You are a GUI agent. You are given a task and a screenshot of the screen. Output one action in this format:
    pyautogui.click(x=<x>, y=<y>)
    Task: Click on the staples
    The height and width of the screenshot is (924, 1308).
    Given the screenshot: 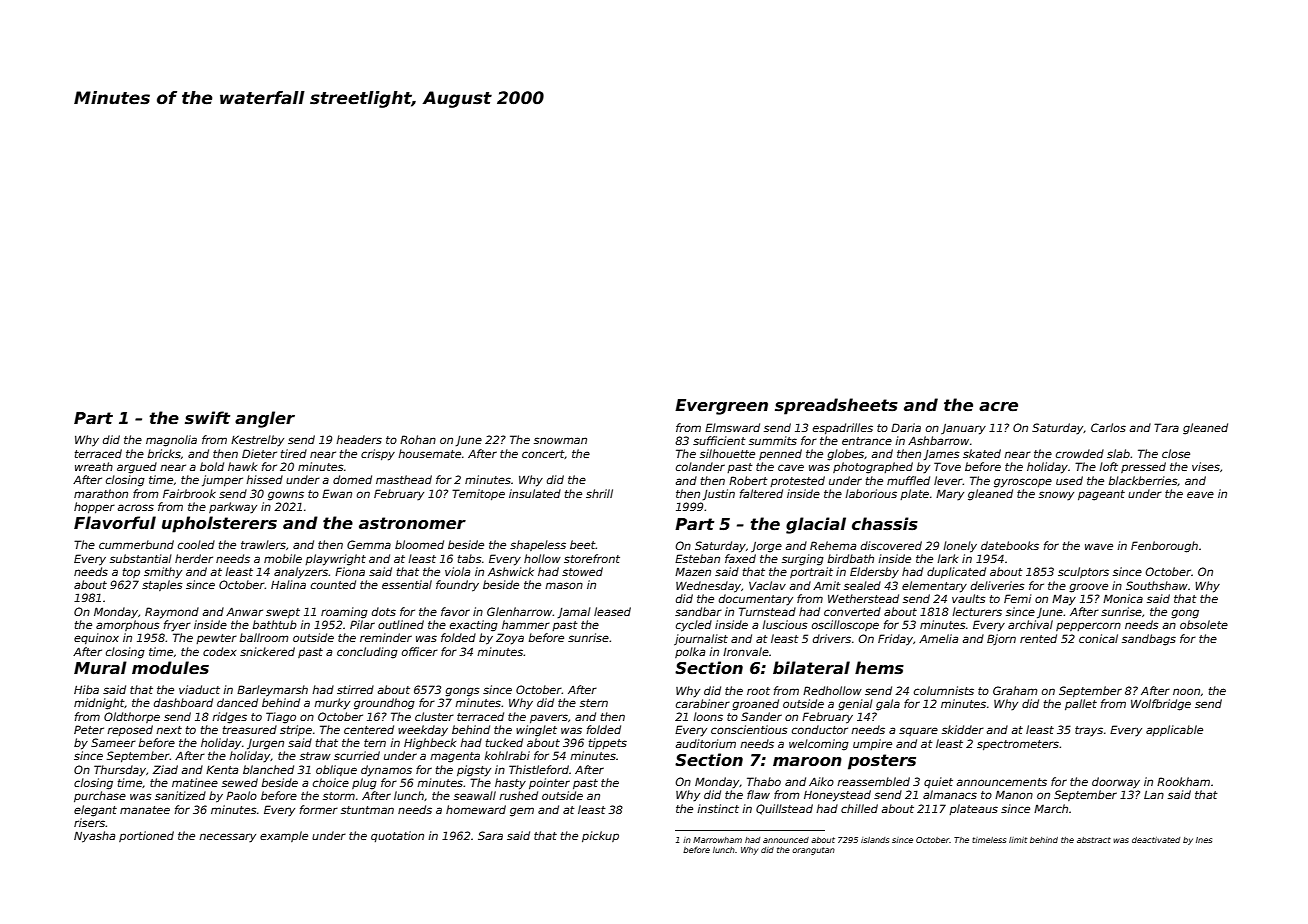 What is the action you would take?
    pyautogui.click(x=162, y=585)
